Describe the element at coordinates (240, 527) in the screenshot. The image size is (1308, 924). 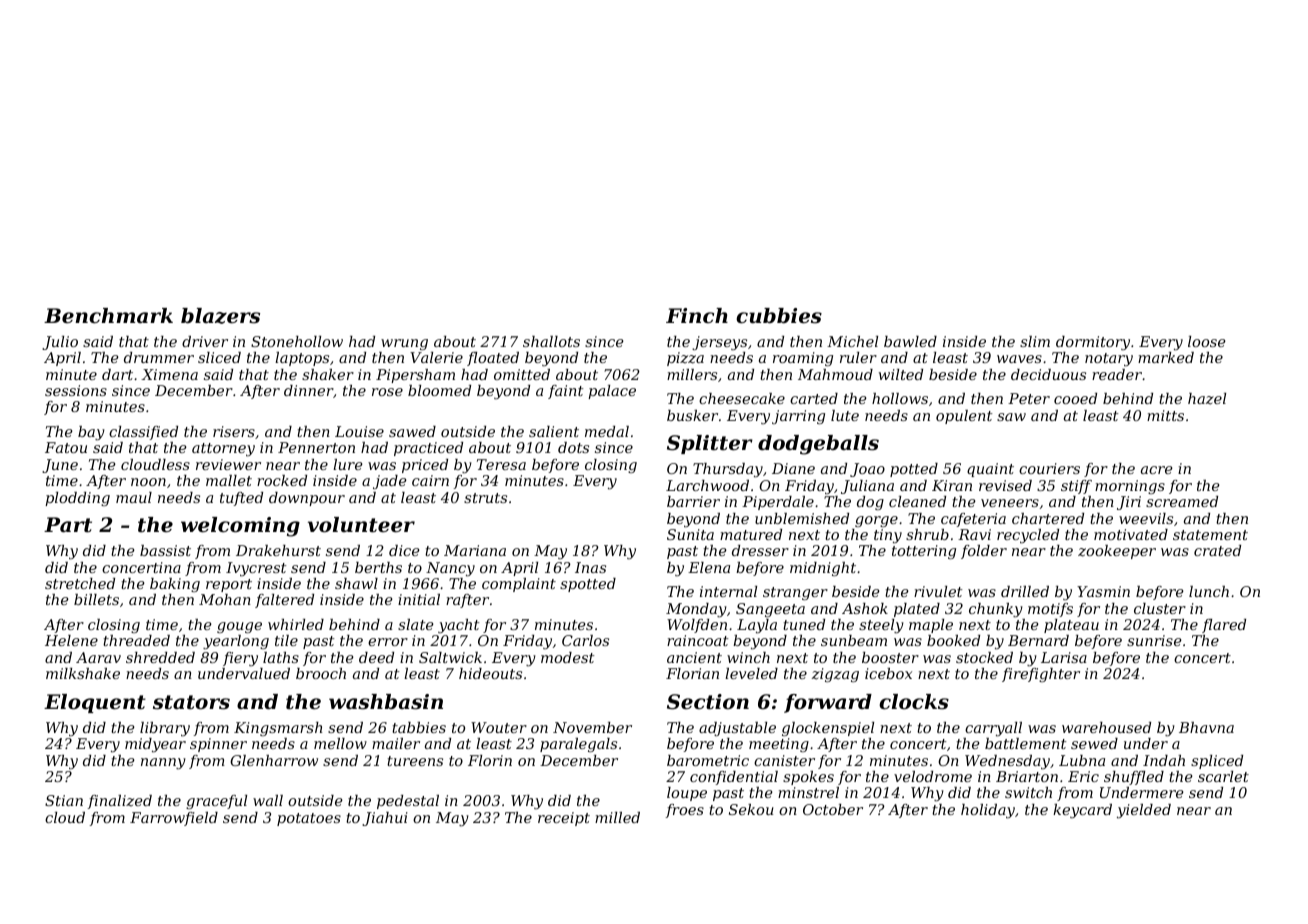
I see `welcoming` at that location.
